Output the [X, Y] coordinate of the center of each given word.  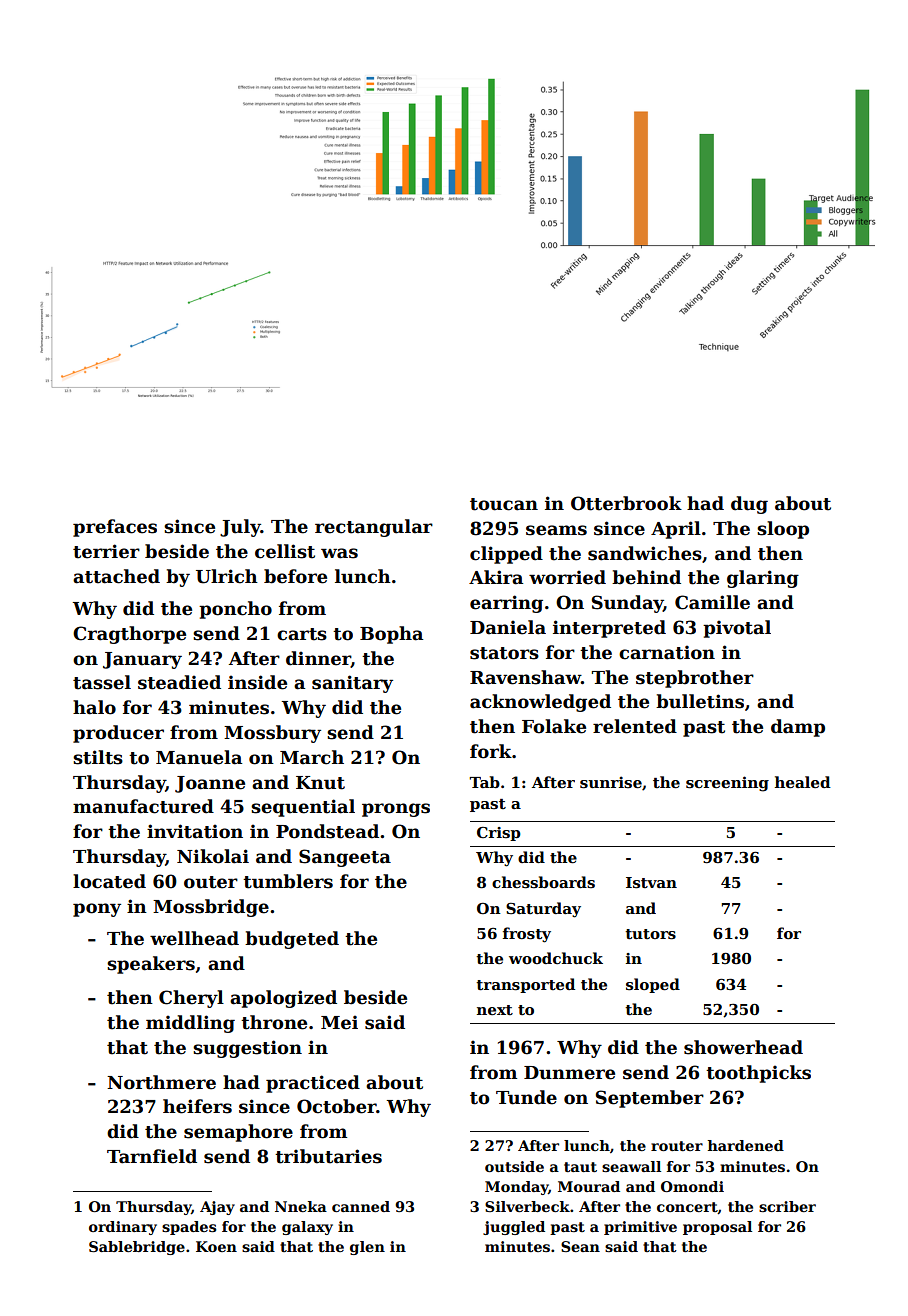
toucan [504, 504]
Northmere [161, 1082]
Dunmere [569, 1073]
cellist [285, 551]
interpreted [609, 629]
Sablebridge [137, 1248]
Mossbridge [211, 908]
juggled [514, 1228]
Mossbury [272, 734]
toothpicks [758, 1074]
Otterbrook [626, 503]
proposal [717, 1228]
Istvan [651, 883]
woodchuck [556, 958]
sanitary [352, 684]
